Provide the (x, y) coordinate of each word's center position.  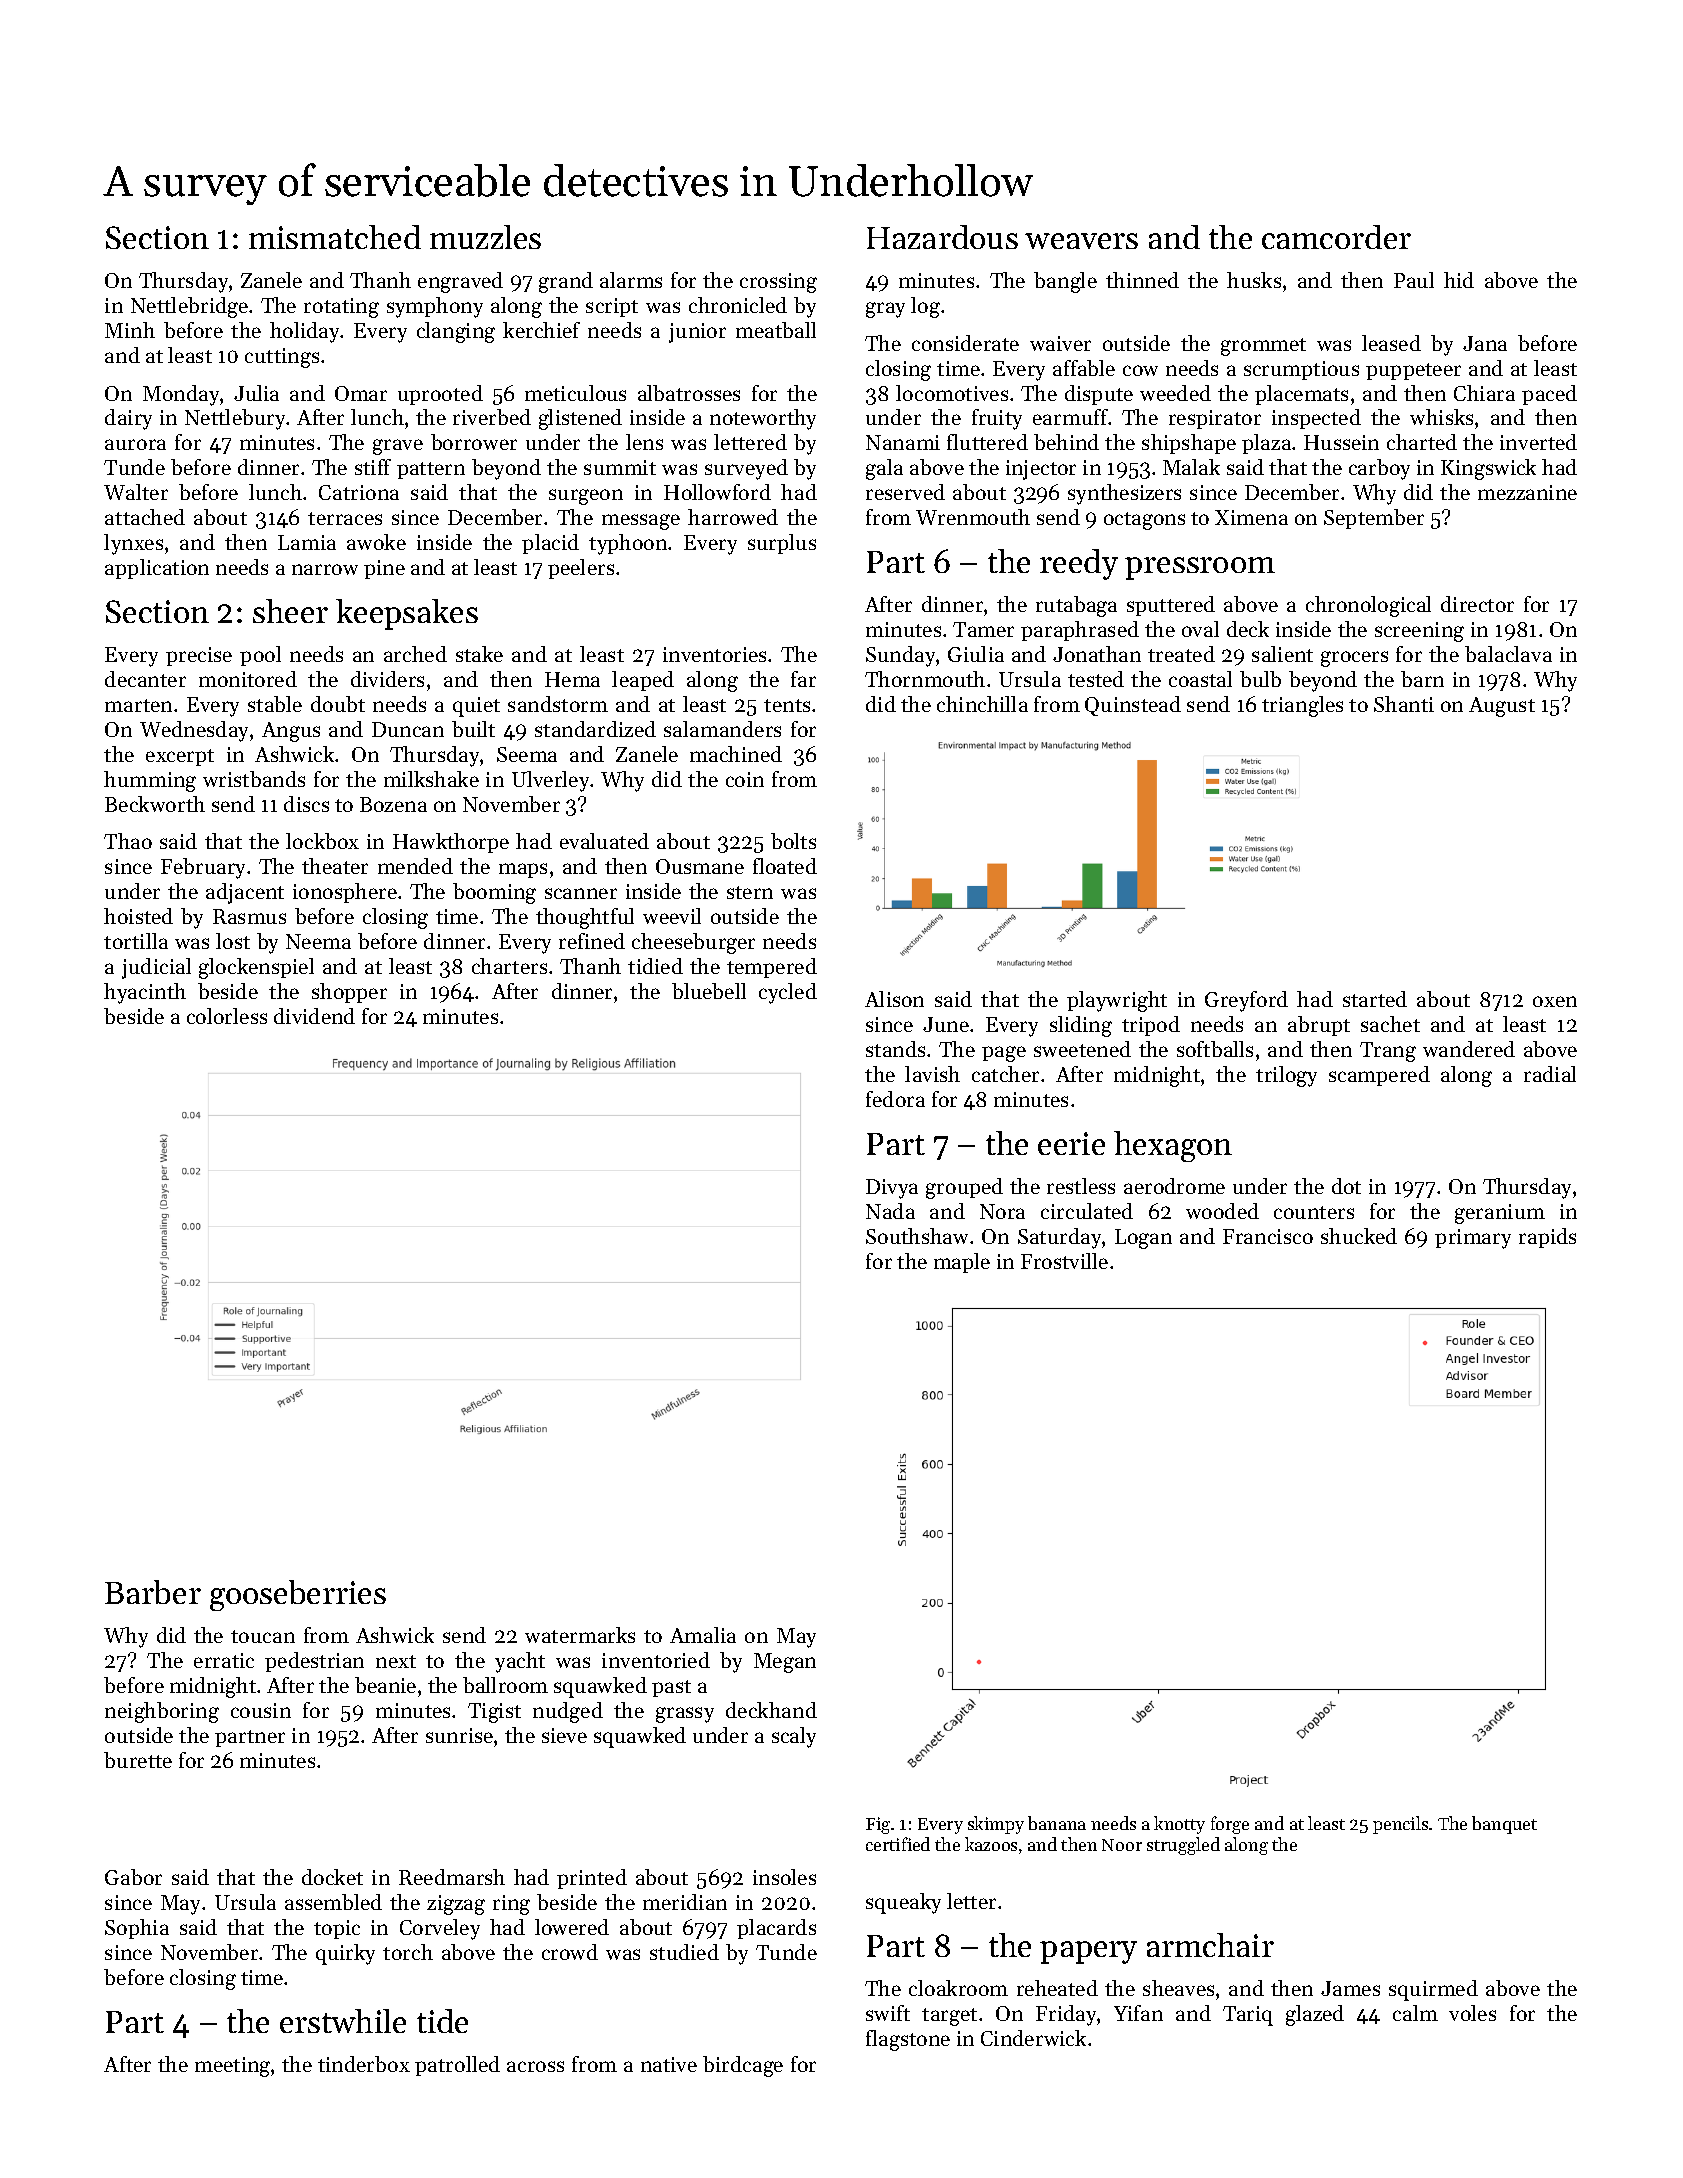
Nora (1002, 1211)
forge (1230, 1825)
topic (337, 1929)
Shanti (1404, 704)
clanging (456, 332)
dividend (314, 1016)
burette (138, 1760)
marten (138, 705)
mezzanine (1527, 492)
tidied (655, 966)
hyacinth (145, 993)
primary (1473, 1239)
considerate (965, 343)
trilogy (1286, 1076)
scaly (794, 1737)
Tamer (983, 629)
